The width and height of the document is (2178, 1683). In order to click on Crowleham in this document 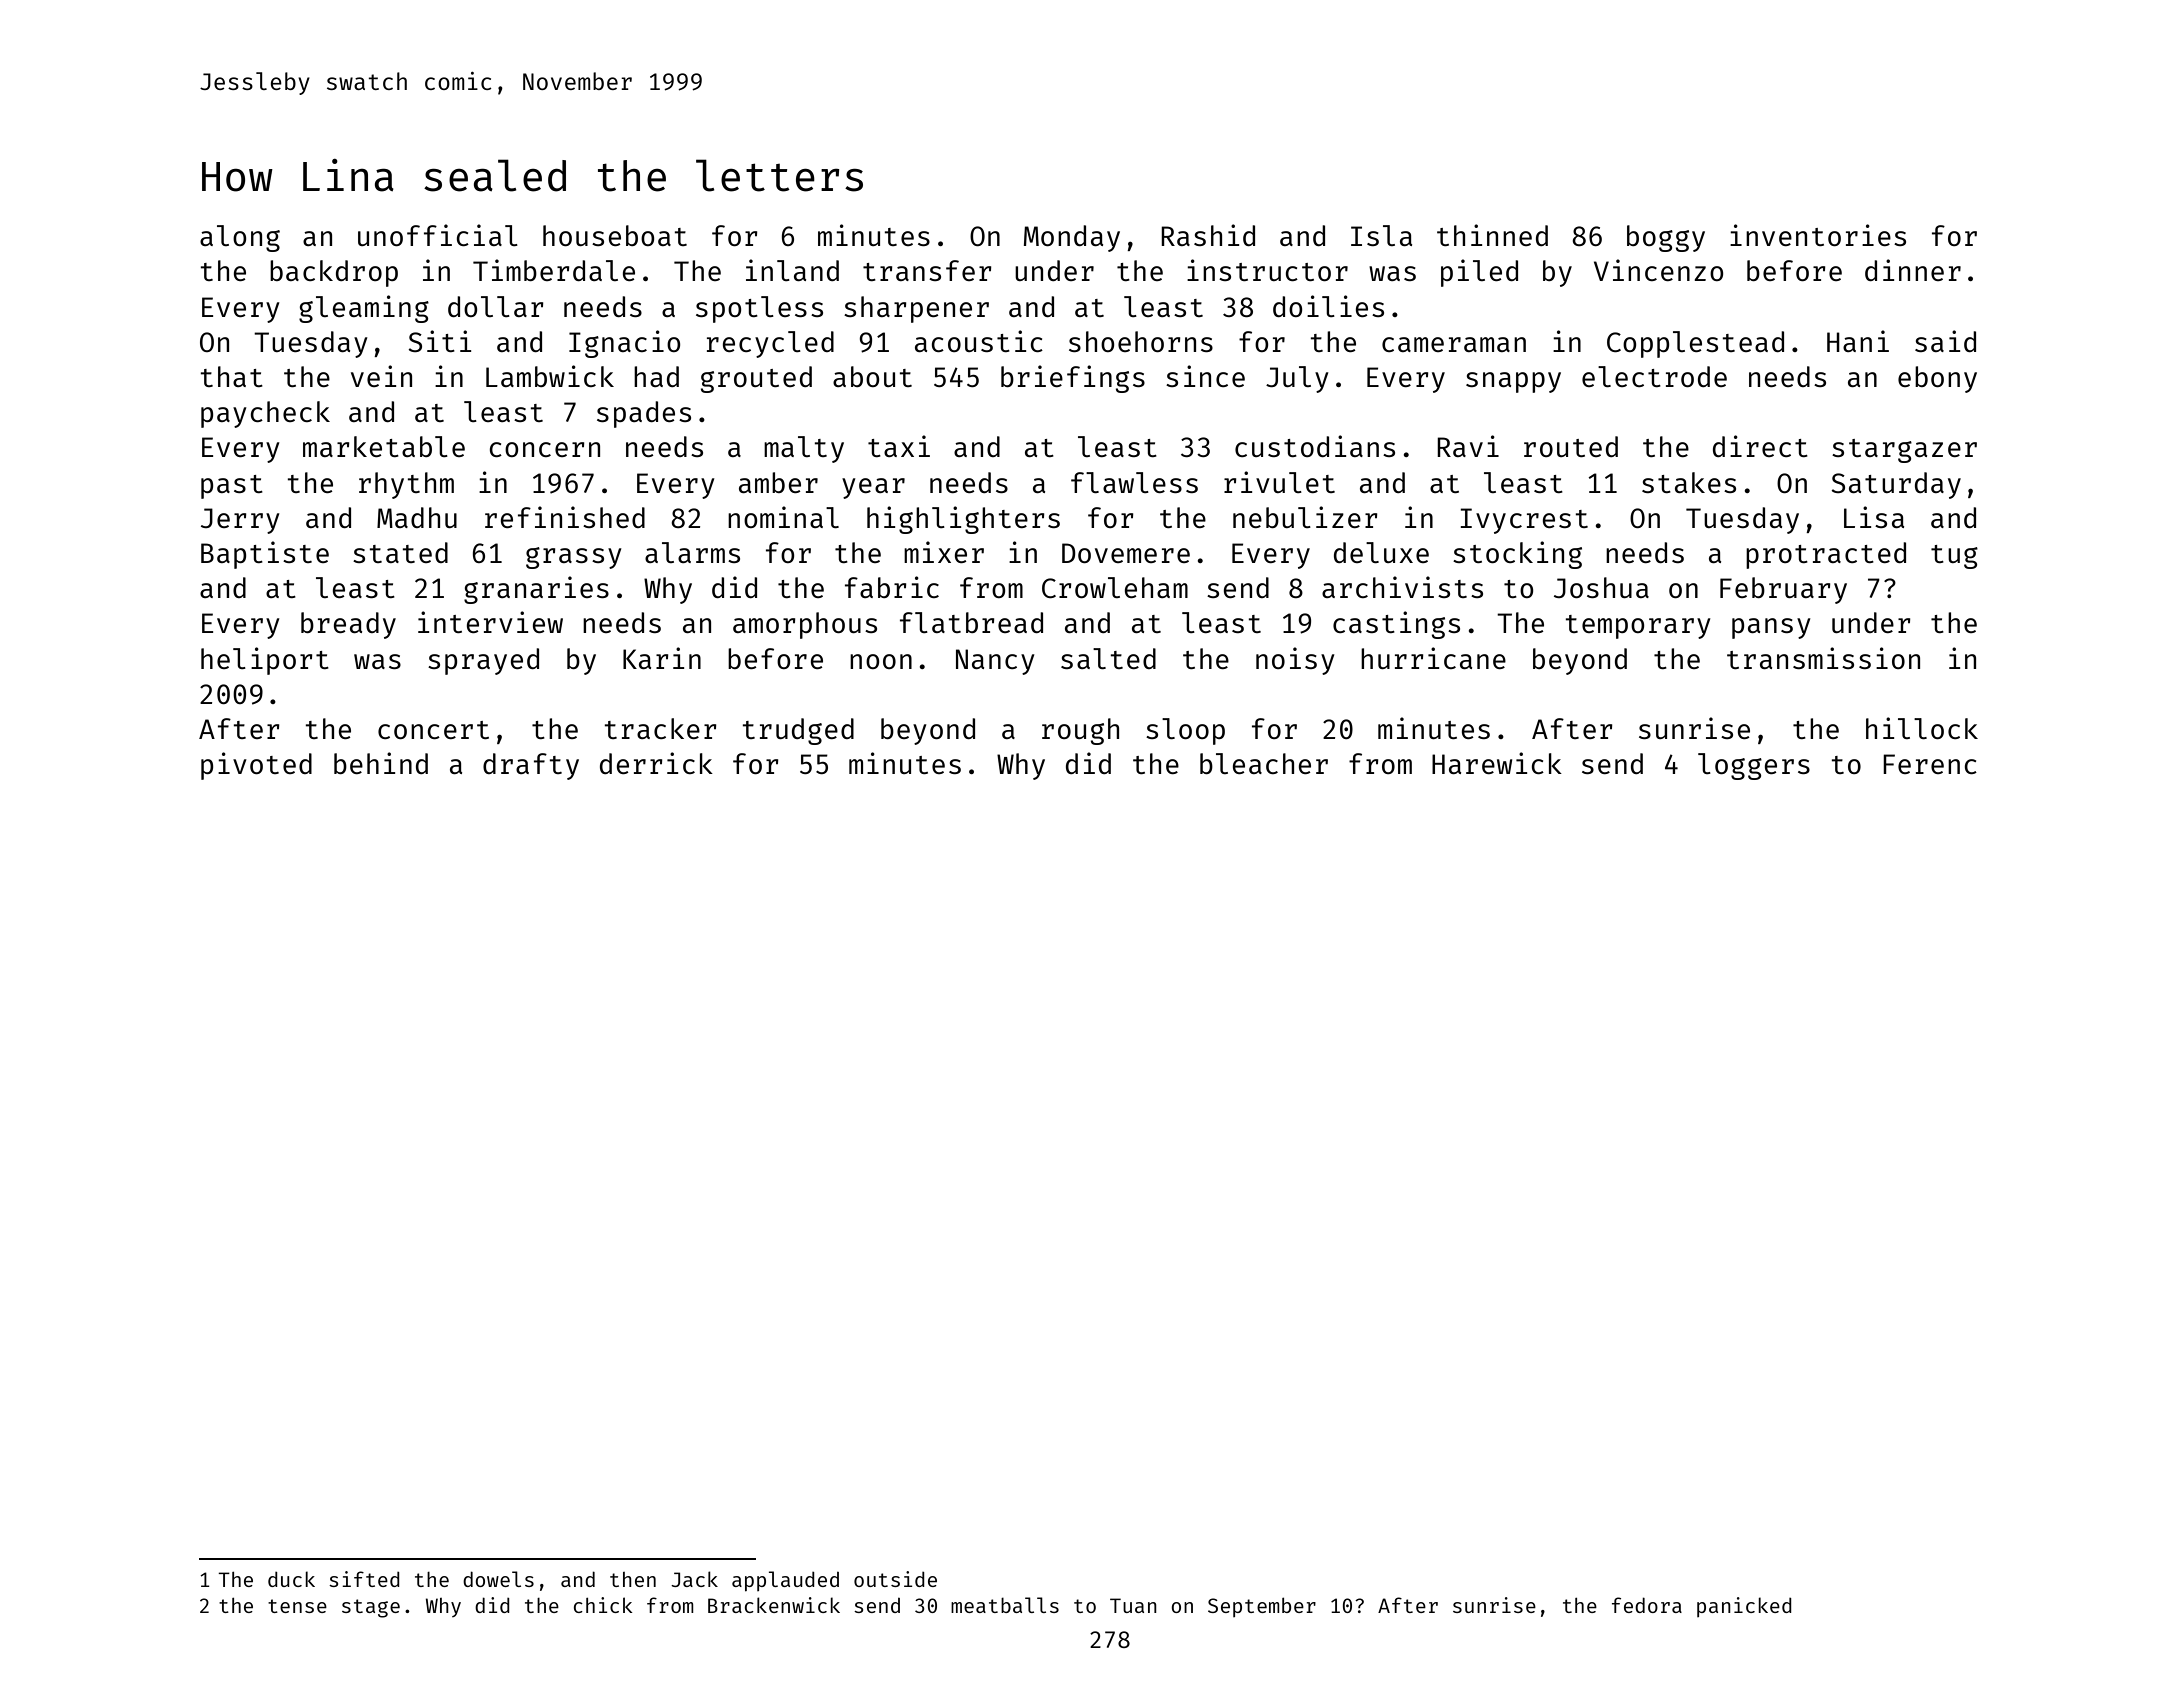, I will do `click(1115, 587)`.
